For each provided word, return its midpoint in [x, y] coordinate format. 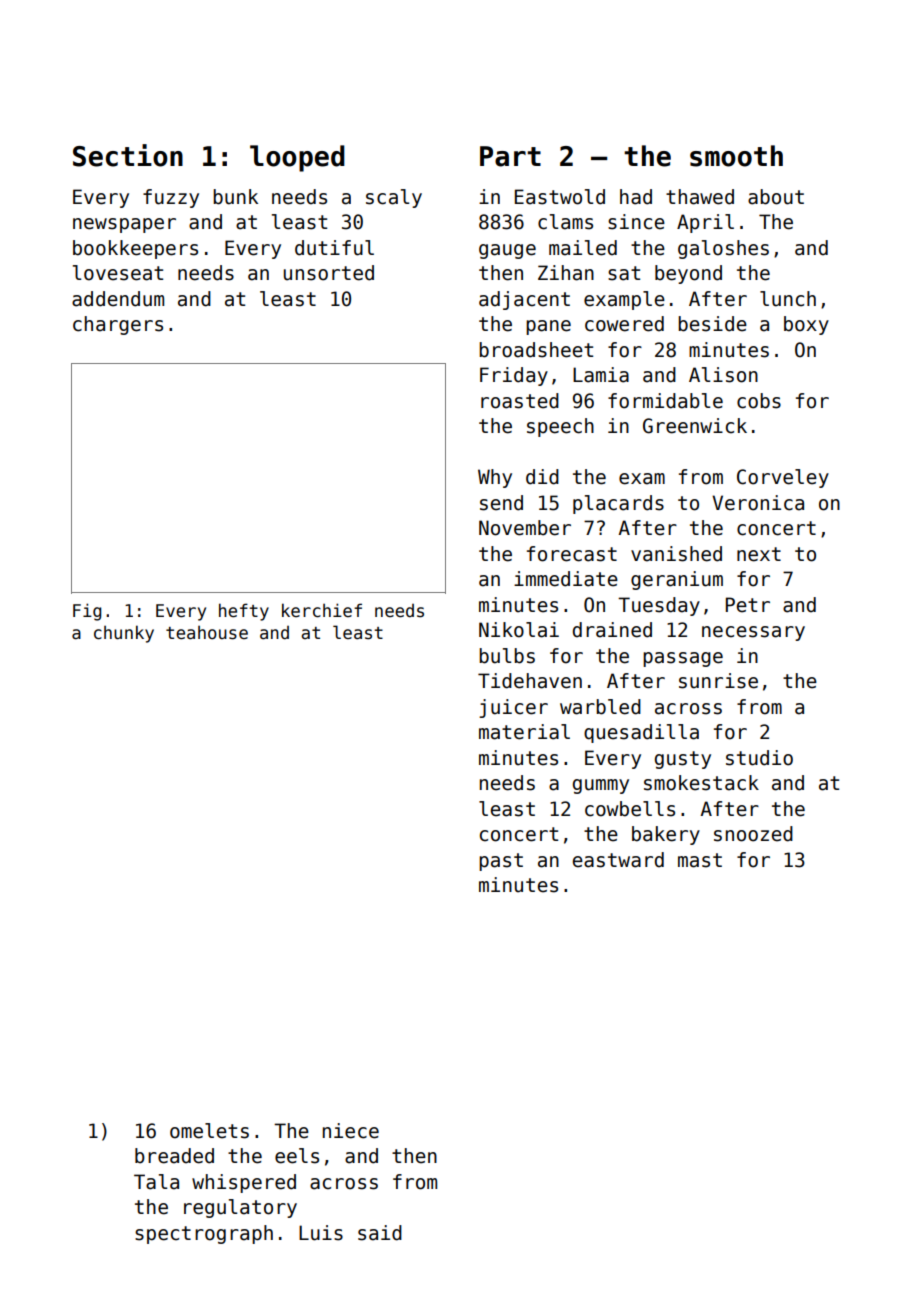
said [380, 1233]
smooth [736, 156]
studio [759, 758]
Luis [321, 1233]
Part [510, 156]
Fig [87, 612]
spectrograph [204, 1234]
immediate [566, 579]
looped [297, 158]
